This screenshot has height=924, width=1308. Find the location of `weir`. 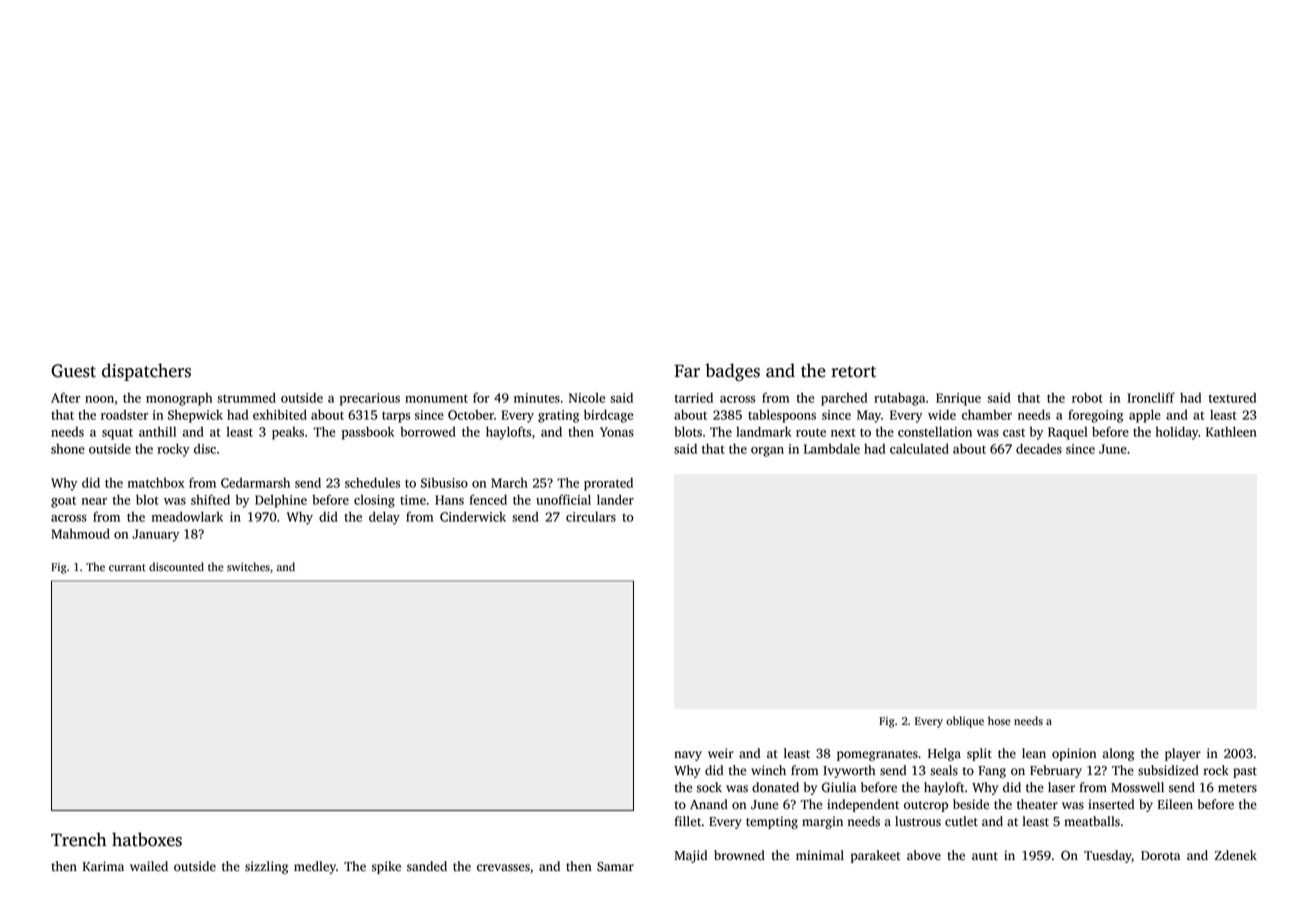

weir is located at coordinates (721, 753).
